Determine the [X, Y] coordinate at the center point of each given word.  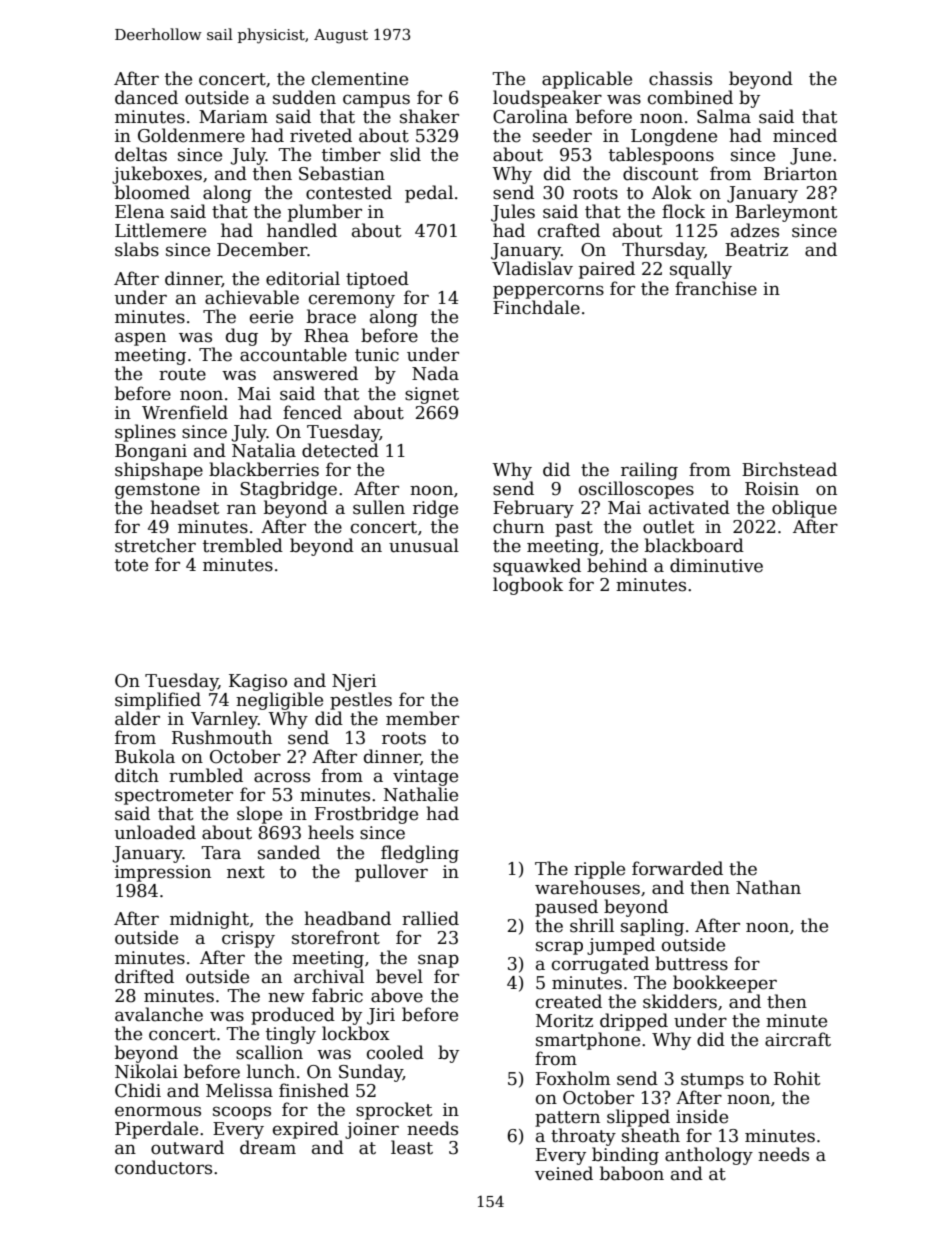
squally [701, 270]
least [412, 1147]
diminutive [716, 565]
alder [137, 718]
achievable [252, 297]
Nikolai [146, 1071]
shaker [429, 116]
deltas [141, 154]
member [422, 718]
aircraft [798, 1039]
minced [805, 135]
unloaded [155, 832]
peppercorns [548, 292]
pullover [391, 873]
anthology [709, 1156]
